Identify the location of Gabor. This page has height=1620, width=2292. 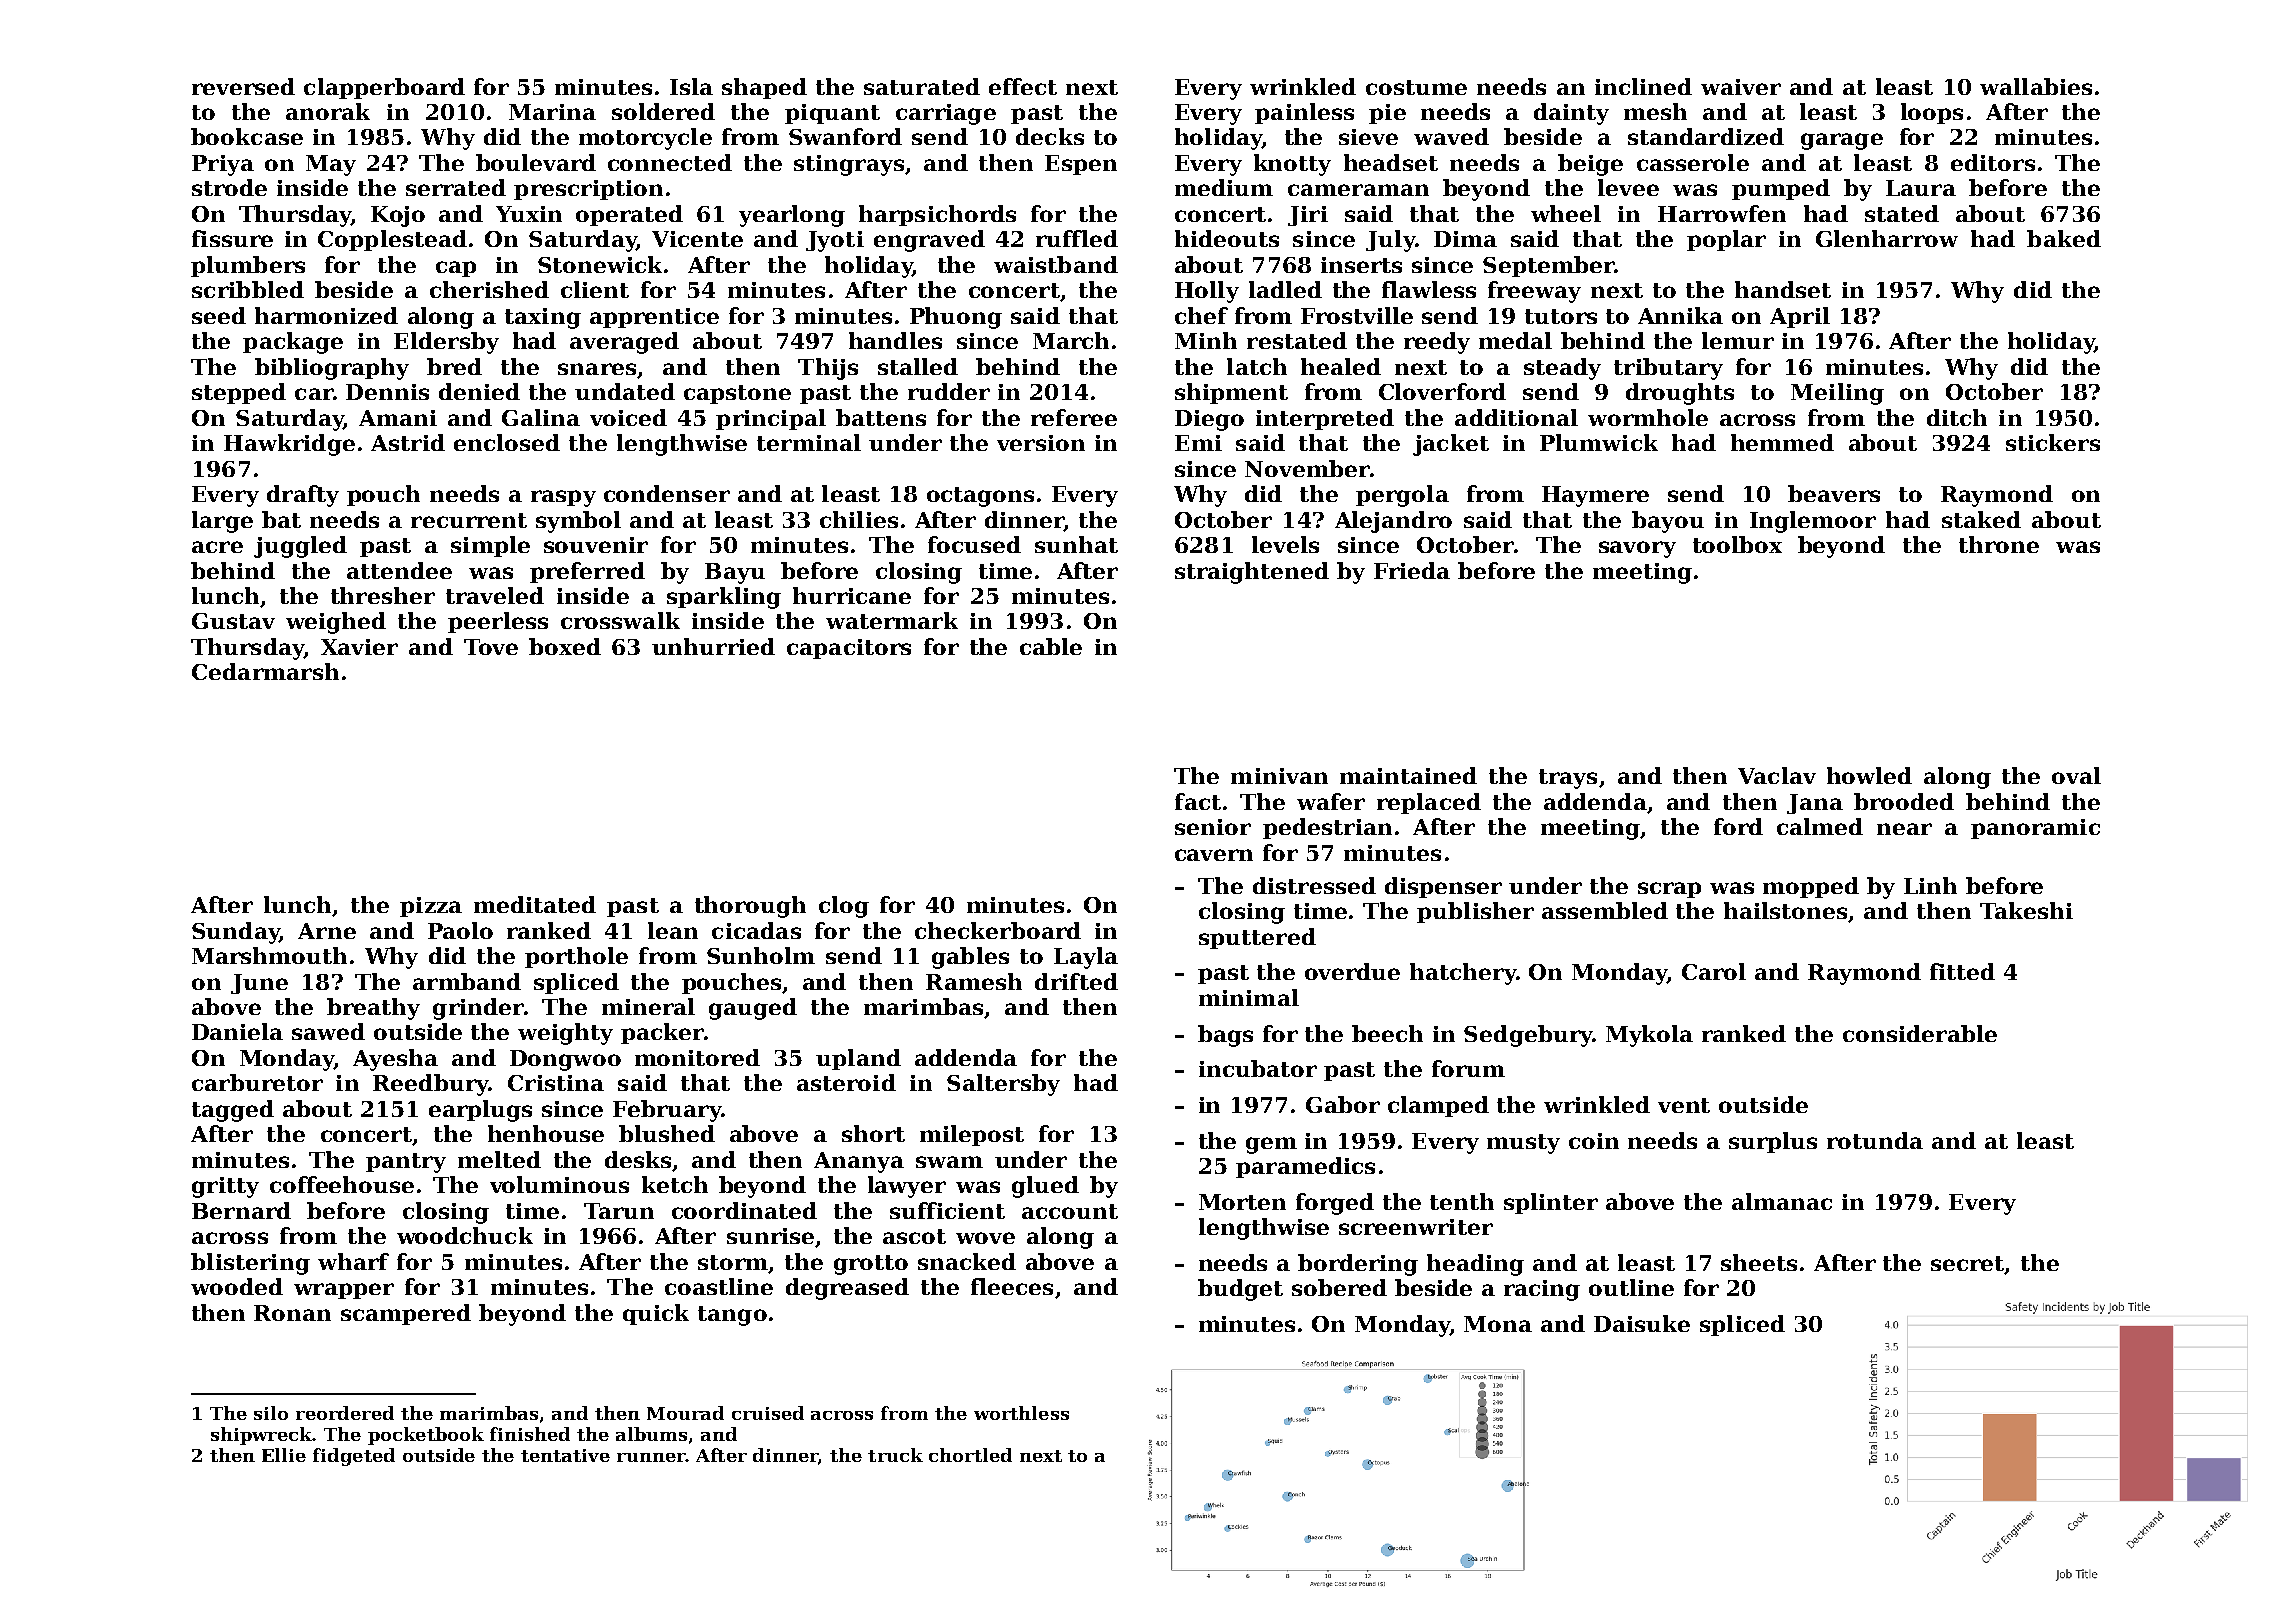
(1343, 1104).
